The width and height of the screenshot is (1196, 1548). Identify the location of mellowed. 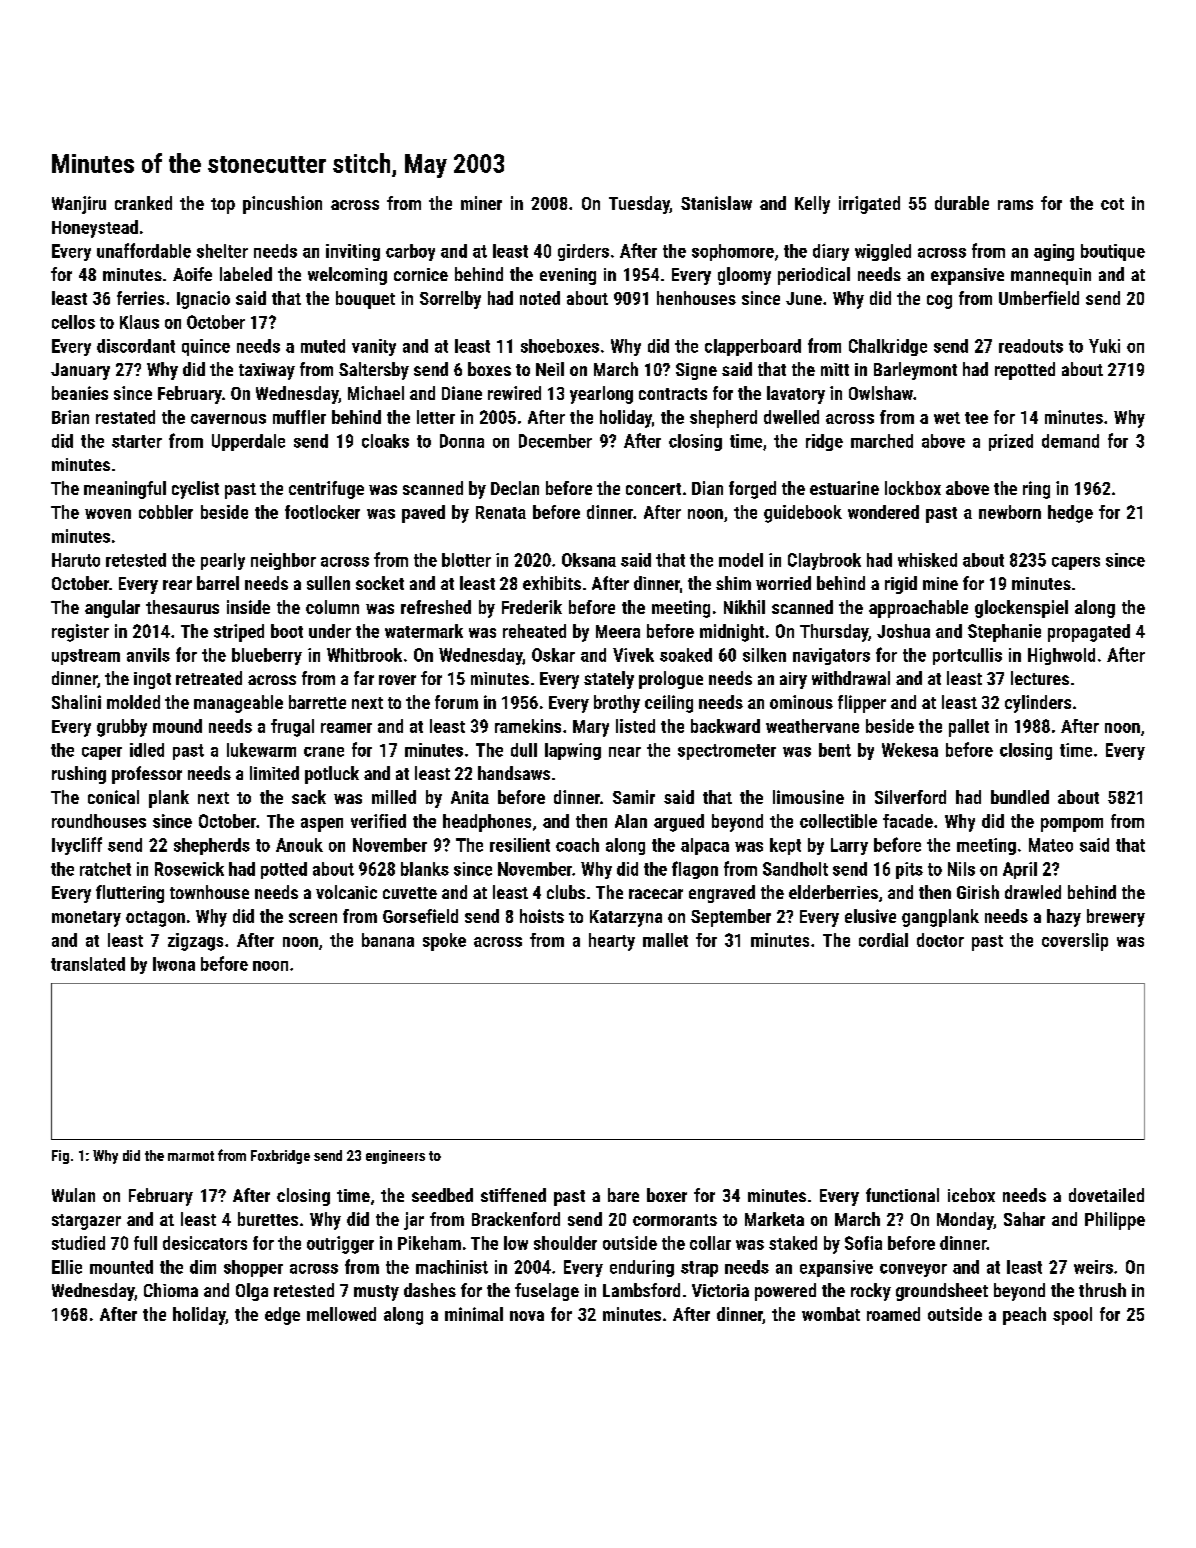
(341, 1314).
